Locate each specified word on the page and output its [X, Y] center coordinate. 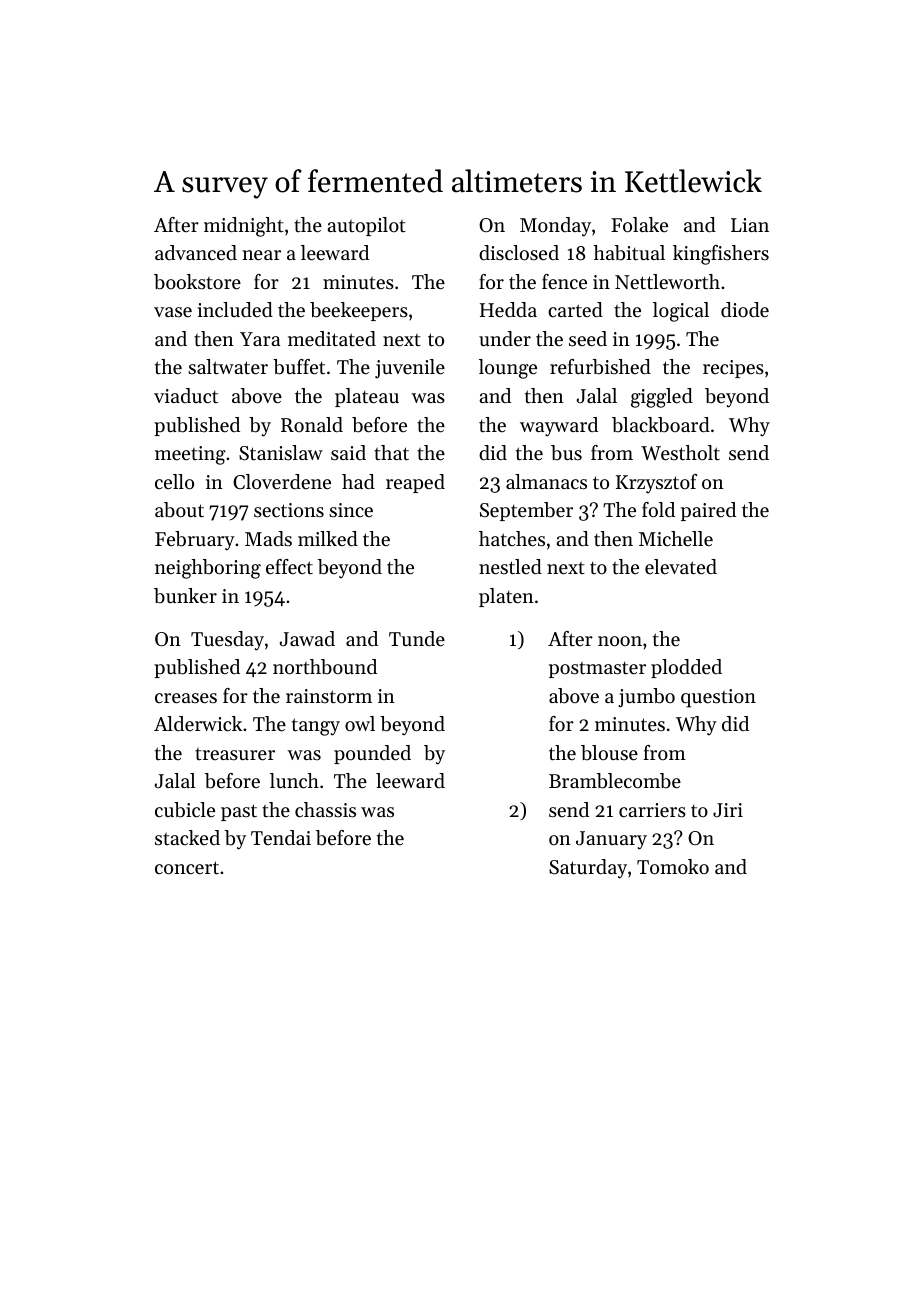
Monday [555, 227]
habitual [629, 253]
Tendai [281, 837]
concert [187, 868]
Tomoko [673, 867]
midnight [244, 227]
